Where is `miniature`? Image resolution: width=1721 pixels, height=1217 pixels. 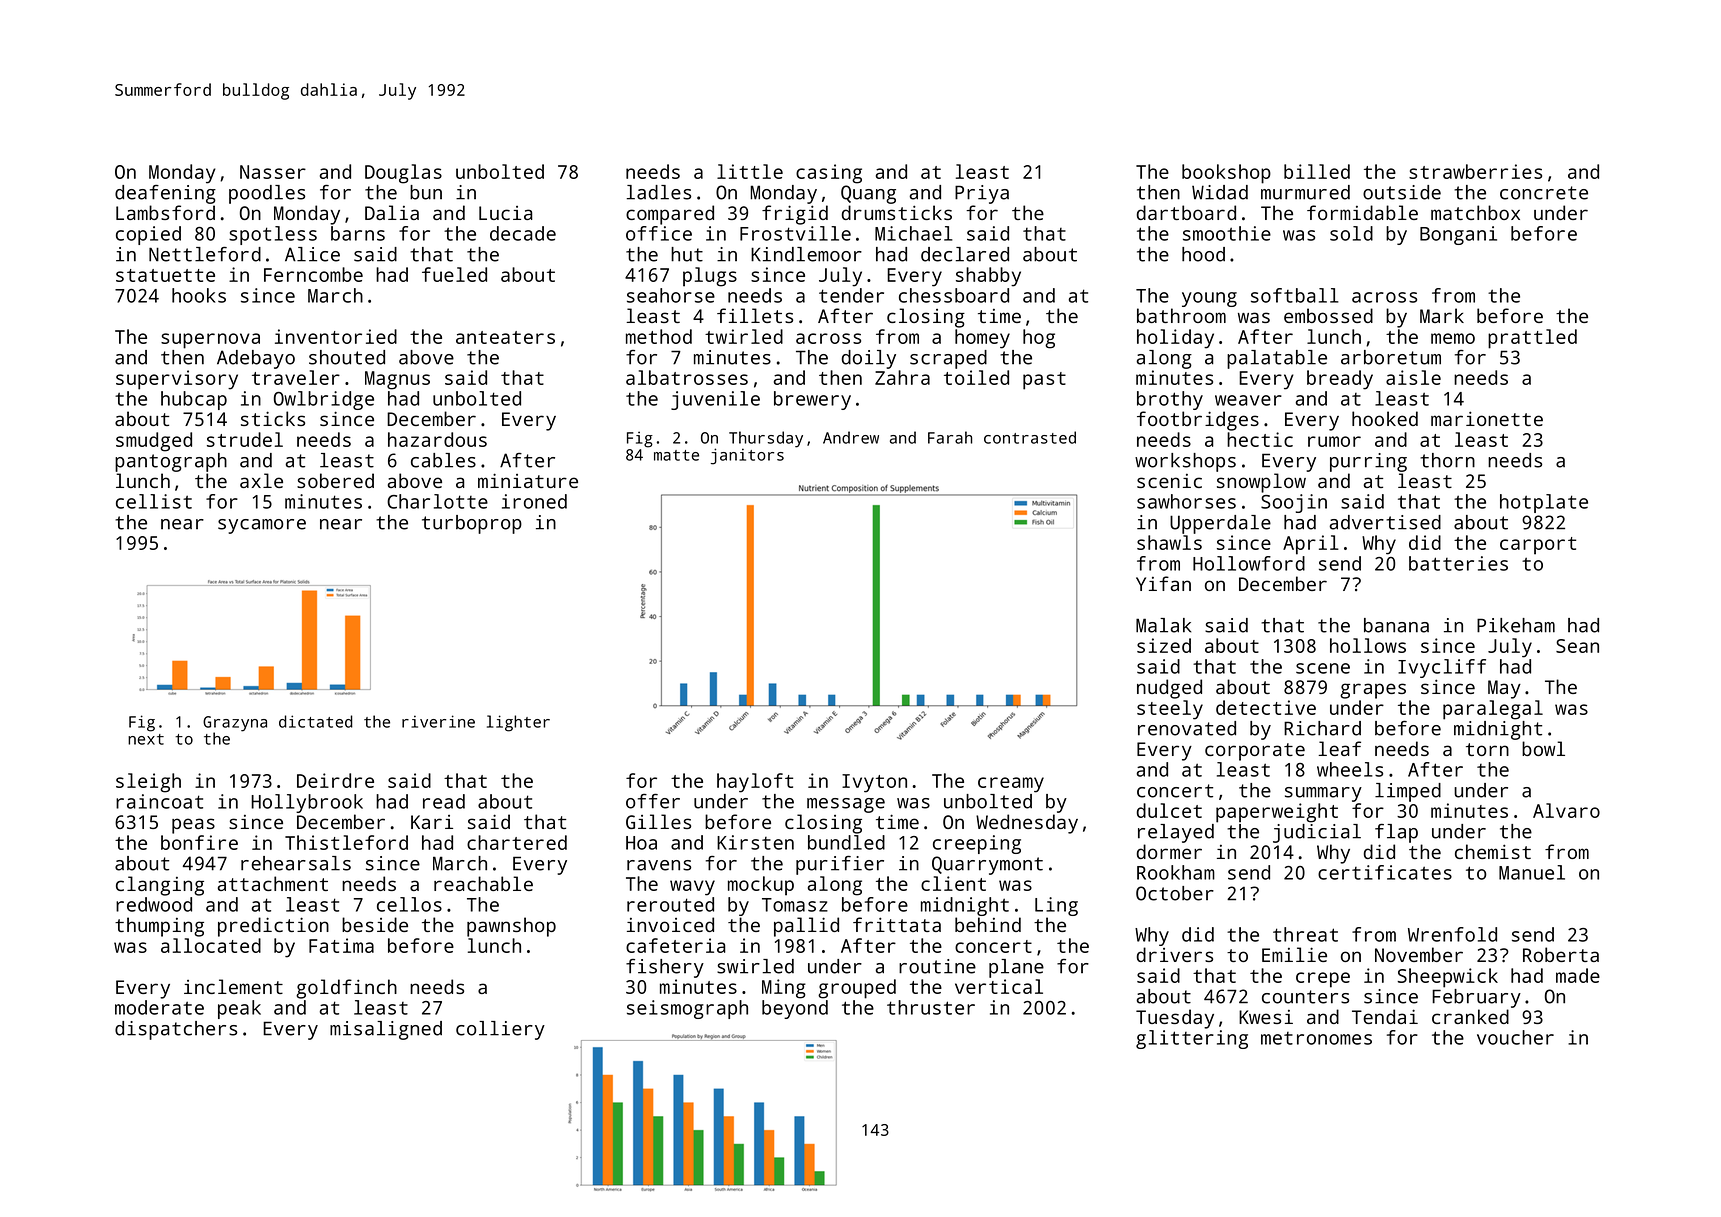 miniature is located at coordinates (528, 480).
